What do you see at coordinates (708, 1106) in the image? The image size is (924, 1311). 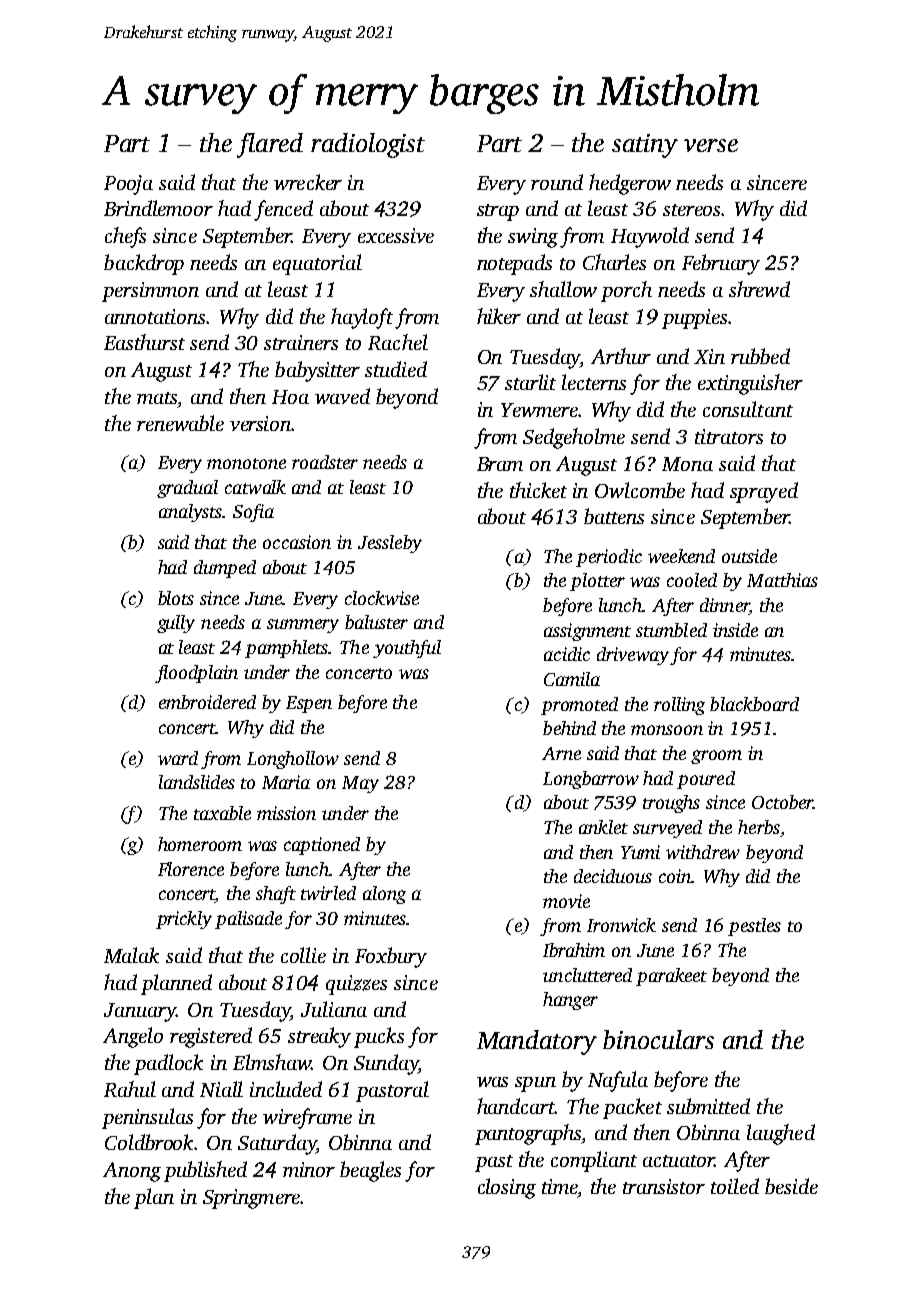 I see `submitted` at bounding box center [708, 1106].
